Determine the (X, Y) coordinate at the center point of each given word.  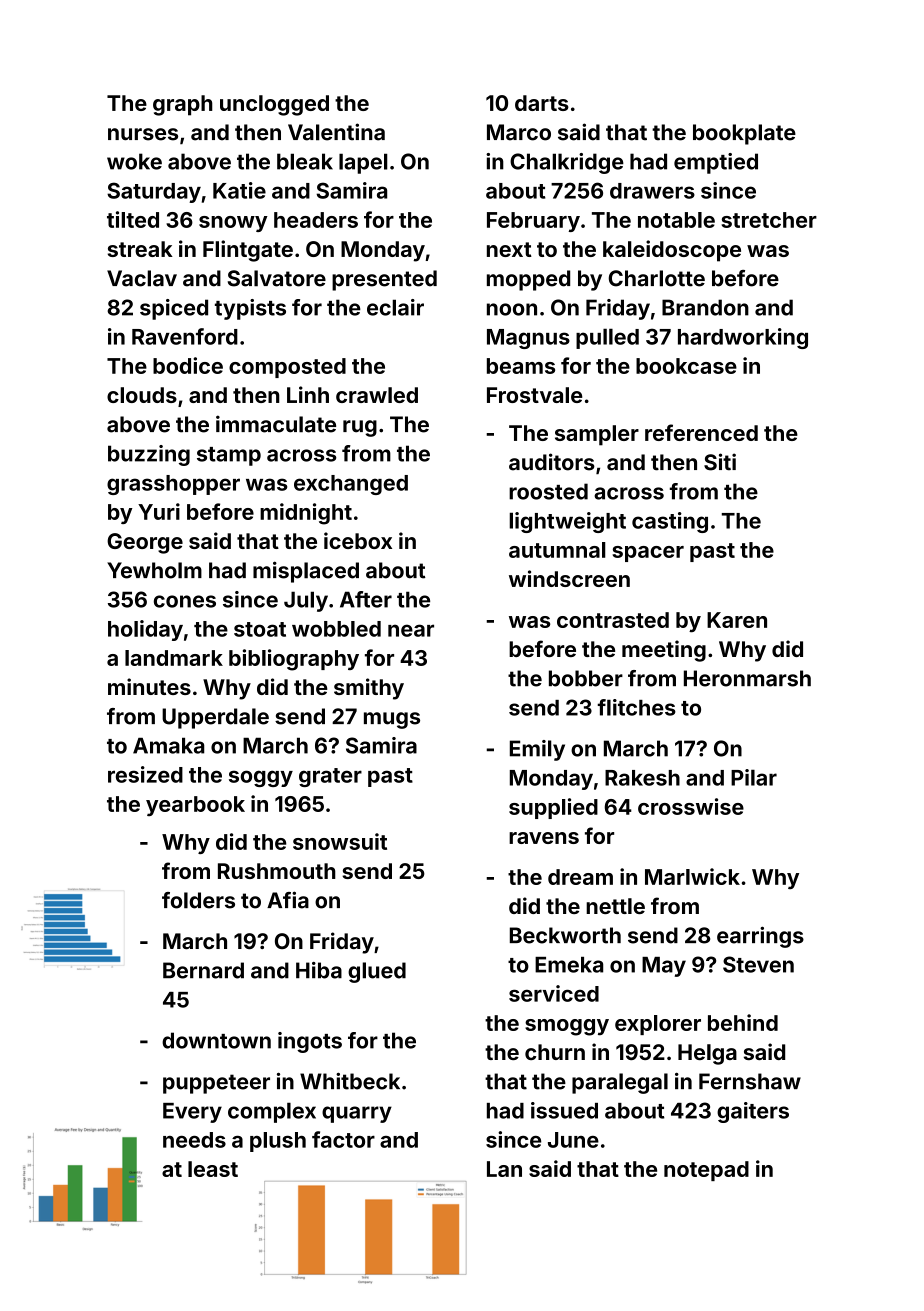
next (509, 249)
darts (542, 103)
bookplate (744, 134)
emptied (716, 163)
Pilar (754, 777)
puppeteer (216, 1084)
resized (145, 774)
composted (287, 368)
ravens (544, 838)
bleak (305, 161)
